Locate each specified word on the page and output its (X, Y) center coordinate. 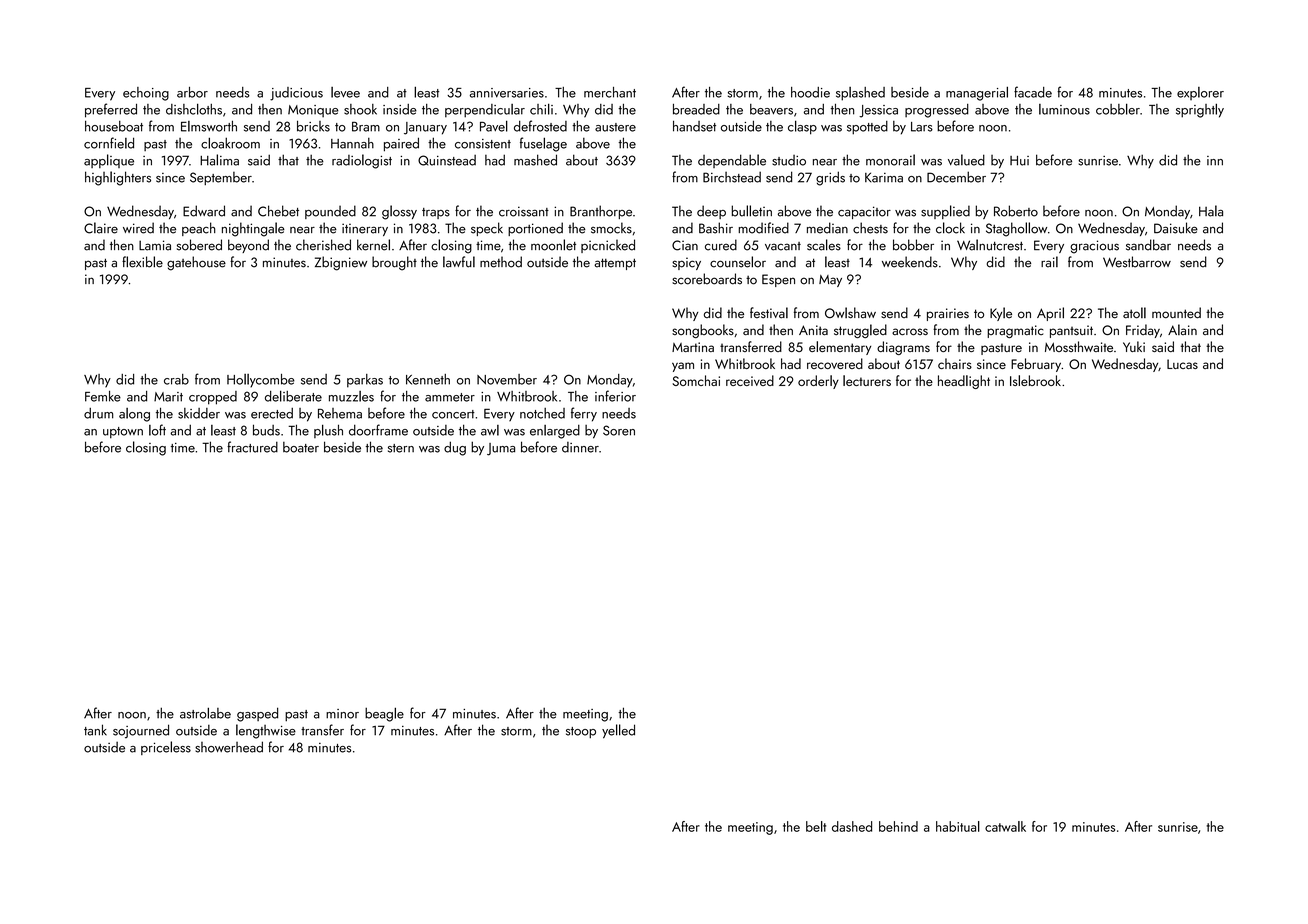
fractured (252, 447)
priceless (166, 748)
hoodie (810, 92)
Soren (619, 430)
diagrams (903, 348)
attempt (615, 264)
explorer (1200, 93)
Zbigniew (341, 263)
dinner (580, 447)
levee (345, 92)
